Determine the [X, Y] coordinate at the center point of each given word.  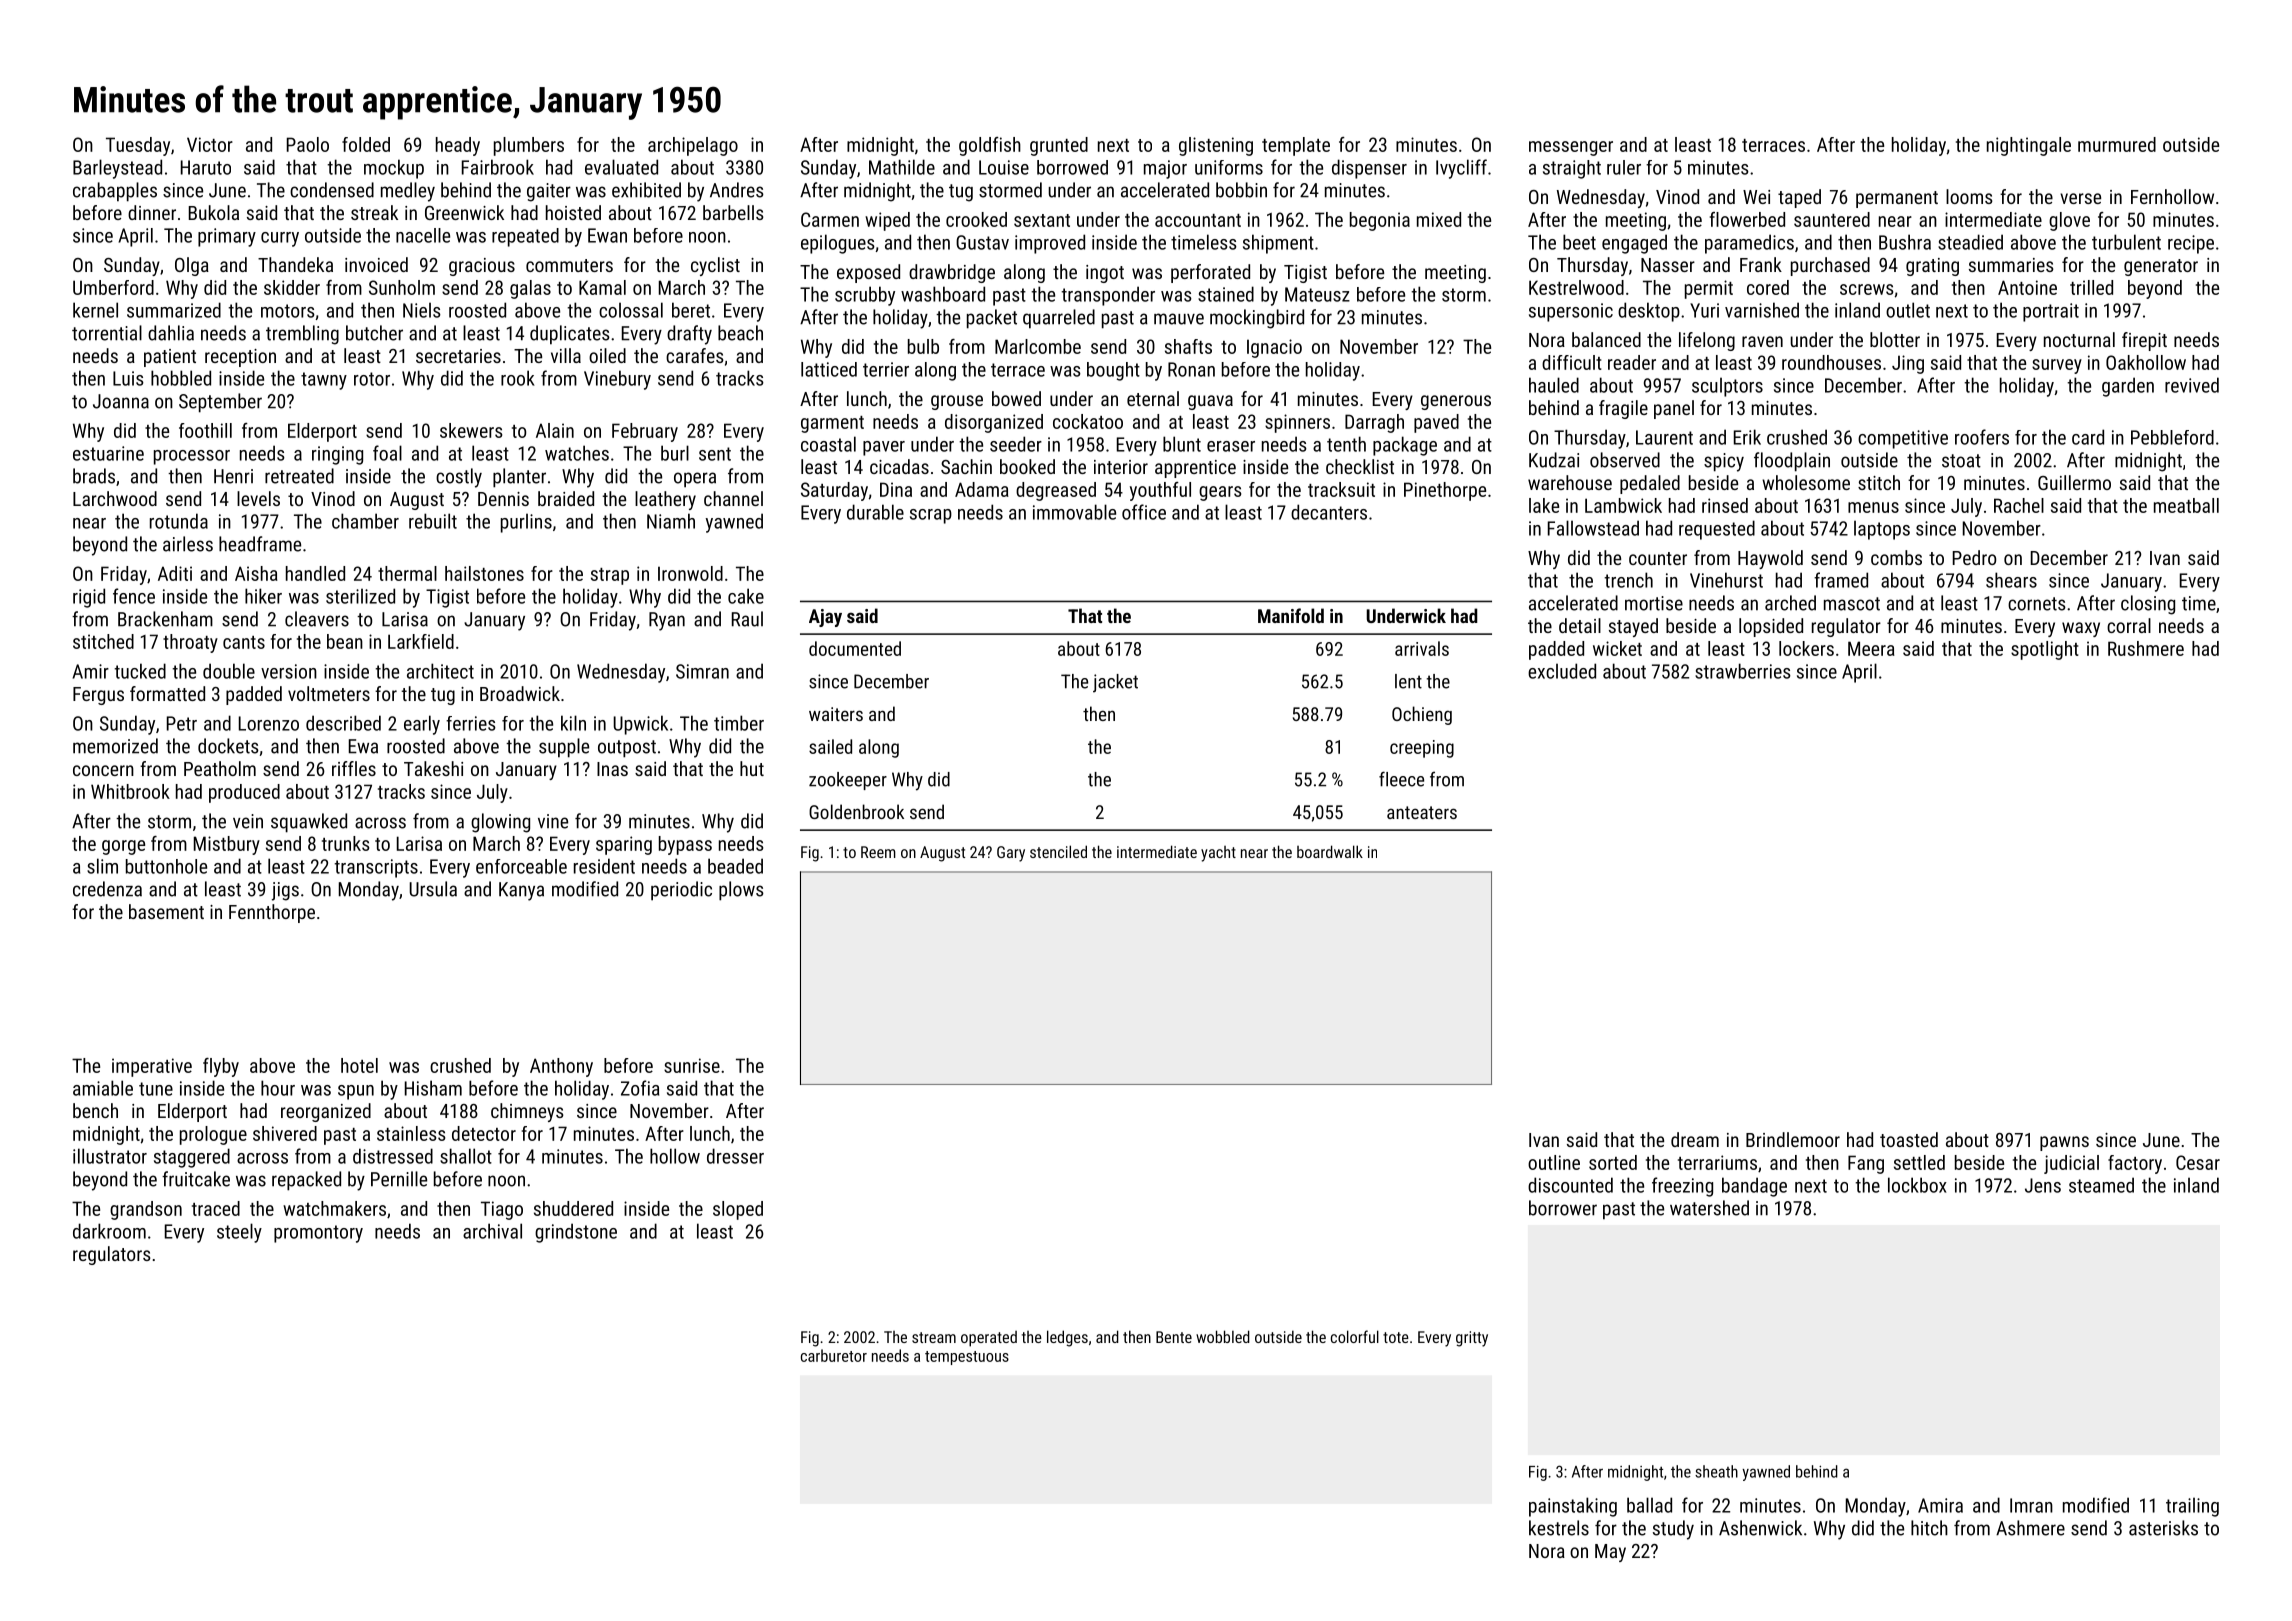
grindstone [576, 1233]
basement [166, 911]
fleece [1401, 779]
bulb [923, 346]
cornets [2037, 604]
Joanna [121, 401]
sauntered [1832, 219]
